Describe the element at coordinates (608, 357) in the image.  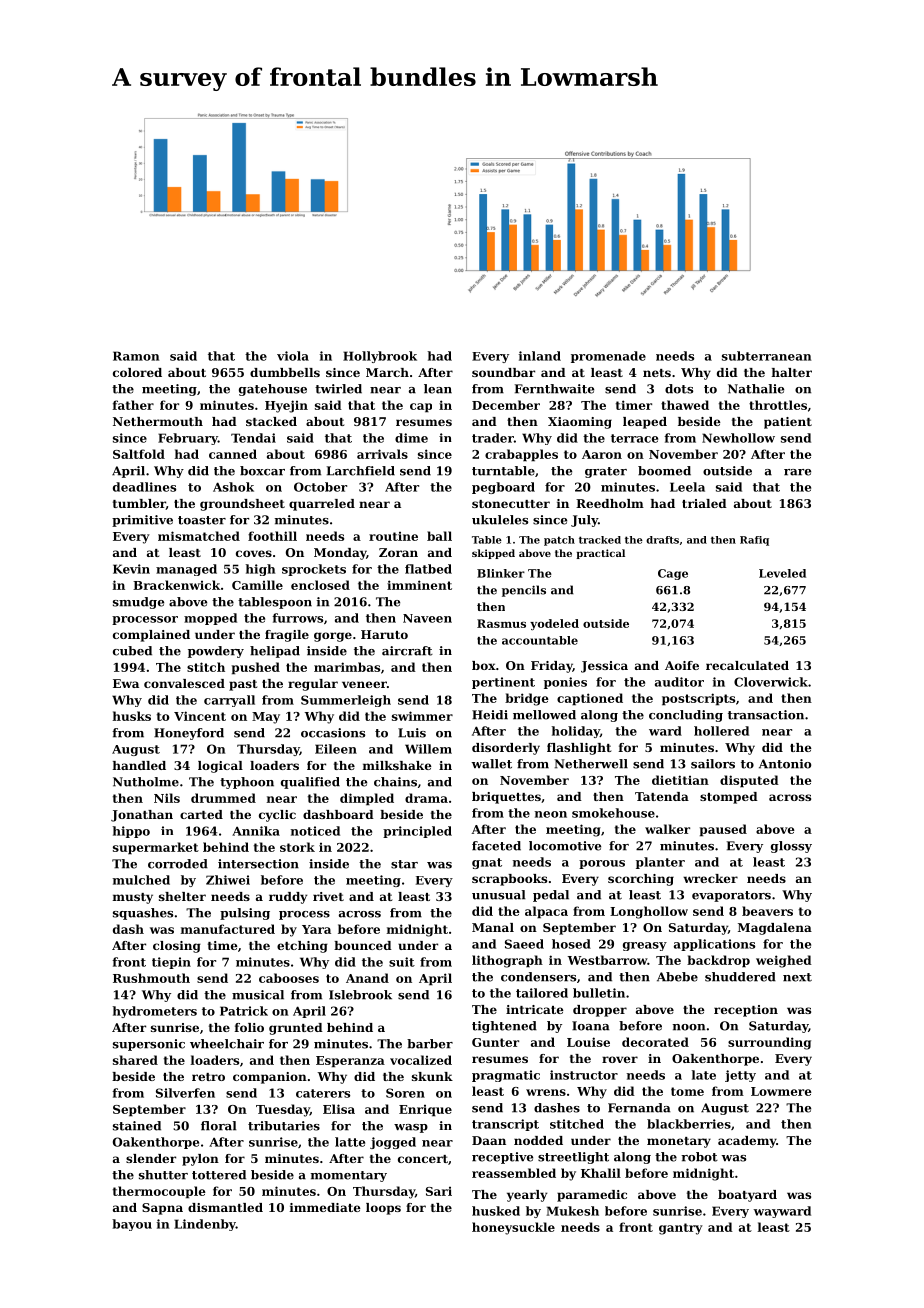
I see `promenade` at that location.
